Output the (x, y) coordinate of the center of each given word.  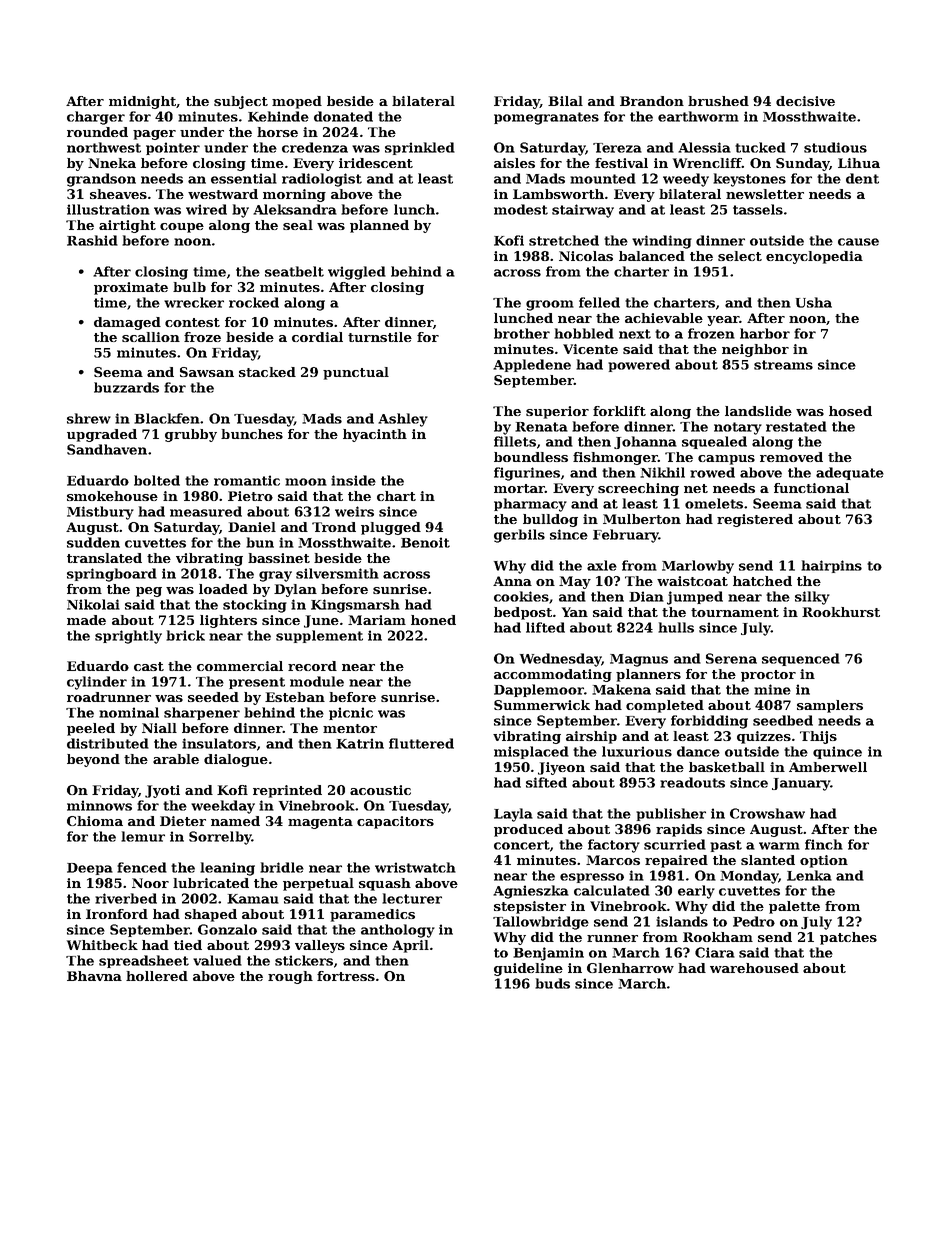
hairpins (831, 566)
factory (614, 846)
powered (639, 365)
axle (602, 565)
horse (277, 132)
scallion (151, 337)
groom (550, 305)
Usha (814, 302)
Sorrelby (220, 838)
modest (521, 209)
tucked (760, 147)
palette (794, 907)
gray (275, 576)
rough (290, 977)
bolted (157, 480)
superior (557, 412)
